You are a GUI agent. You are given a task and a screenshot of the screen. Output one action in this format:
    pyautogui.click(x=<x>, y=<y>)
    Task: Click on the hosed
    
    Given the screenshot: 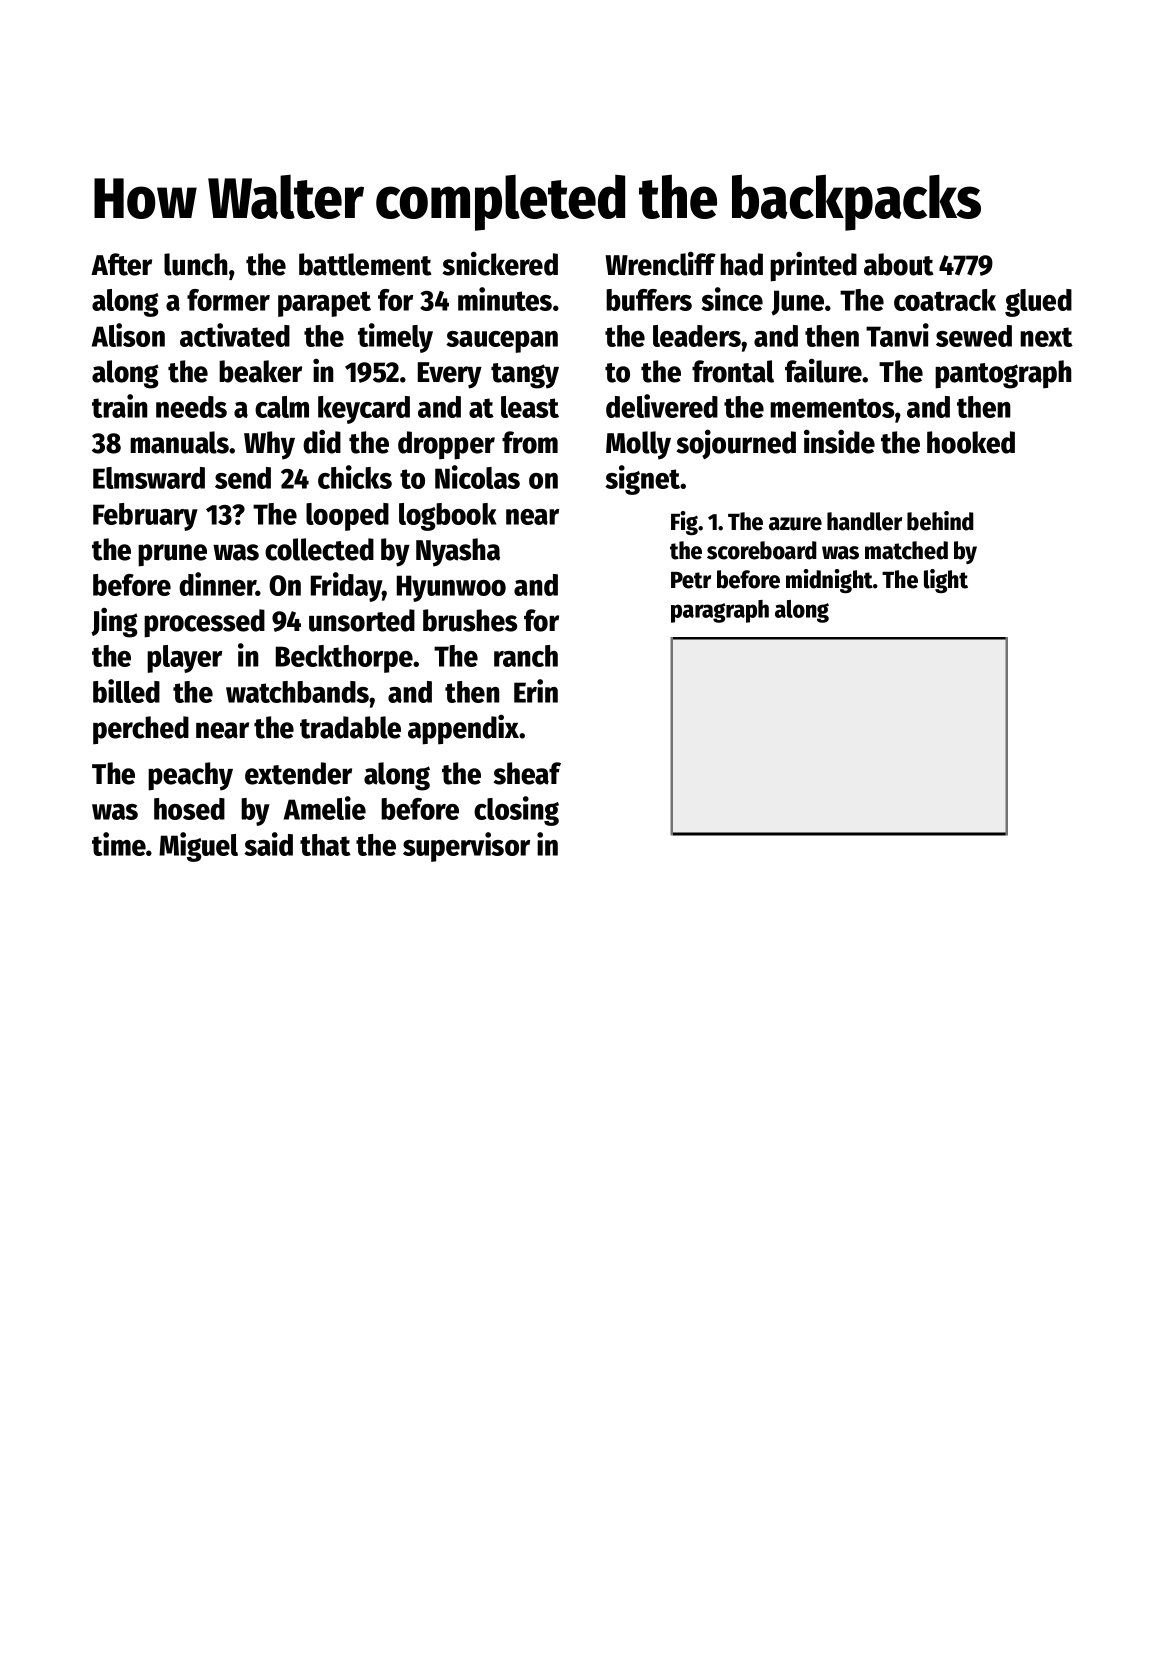 What is the action you would take?
    pyautogui.click(x=189, y=809)
